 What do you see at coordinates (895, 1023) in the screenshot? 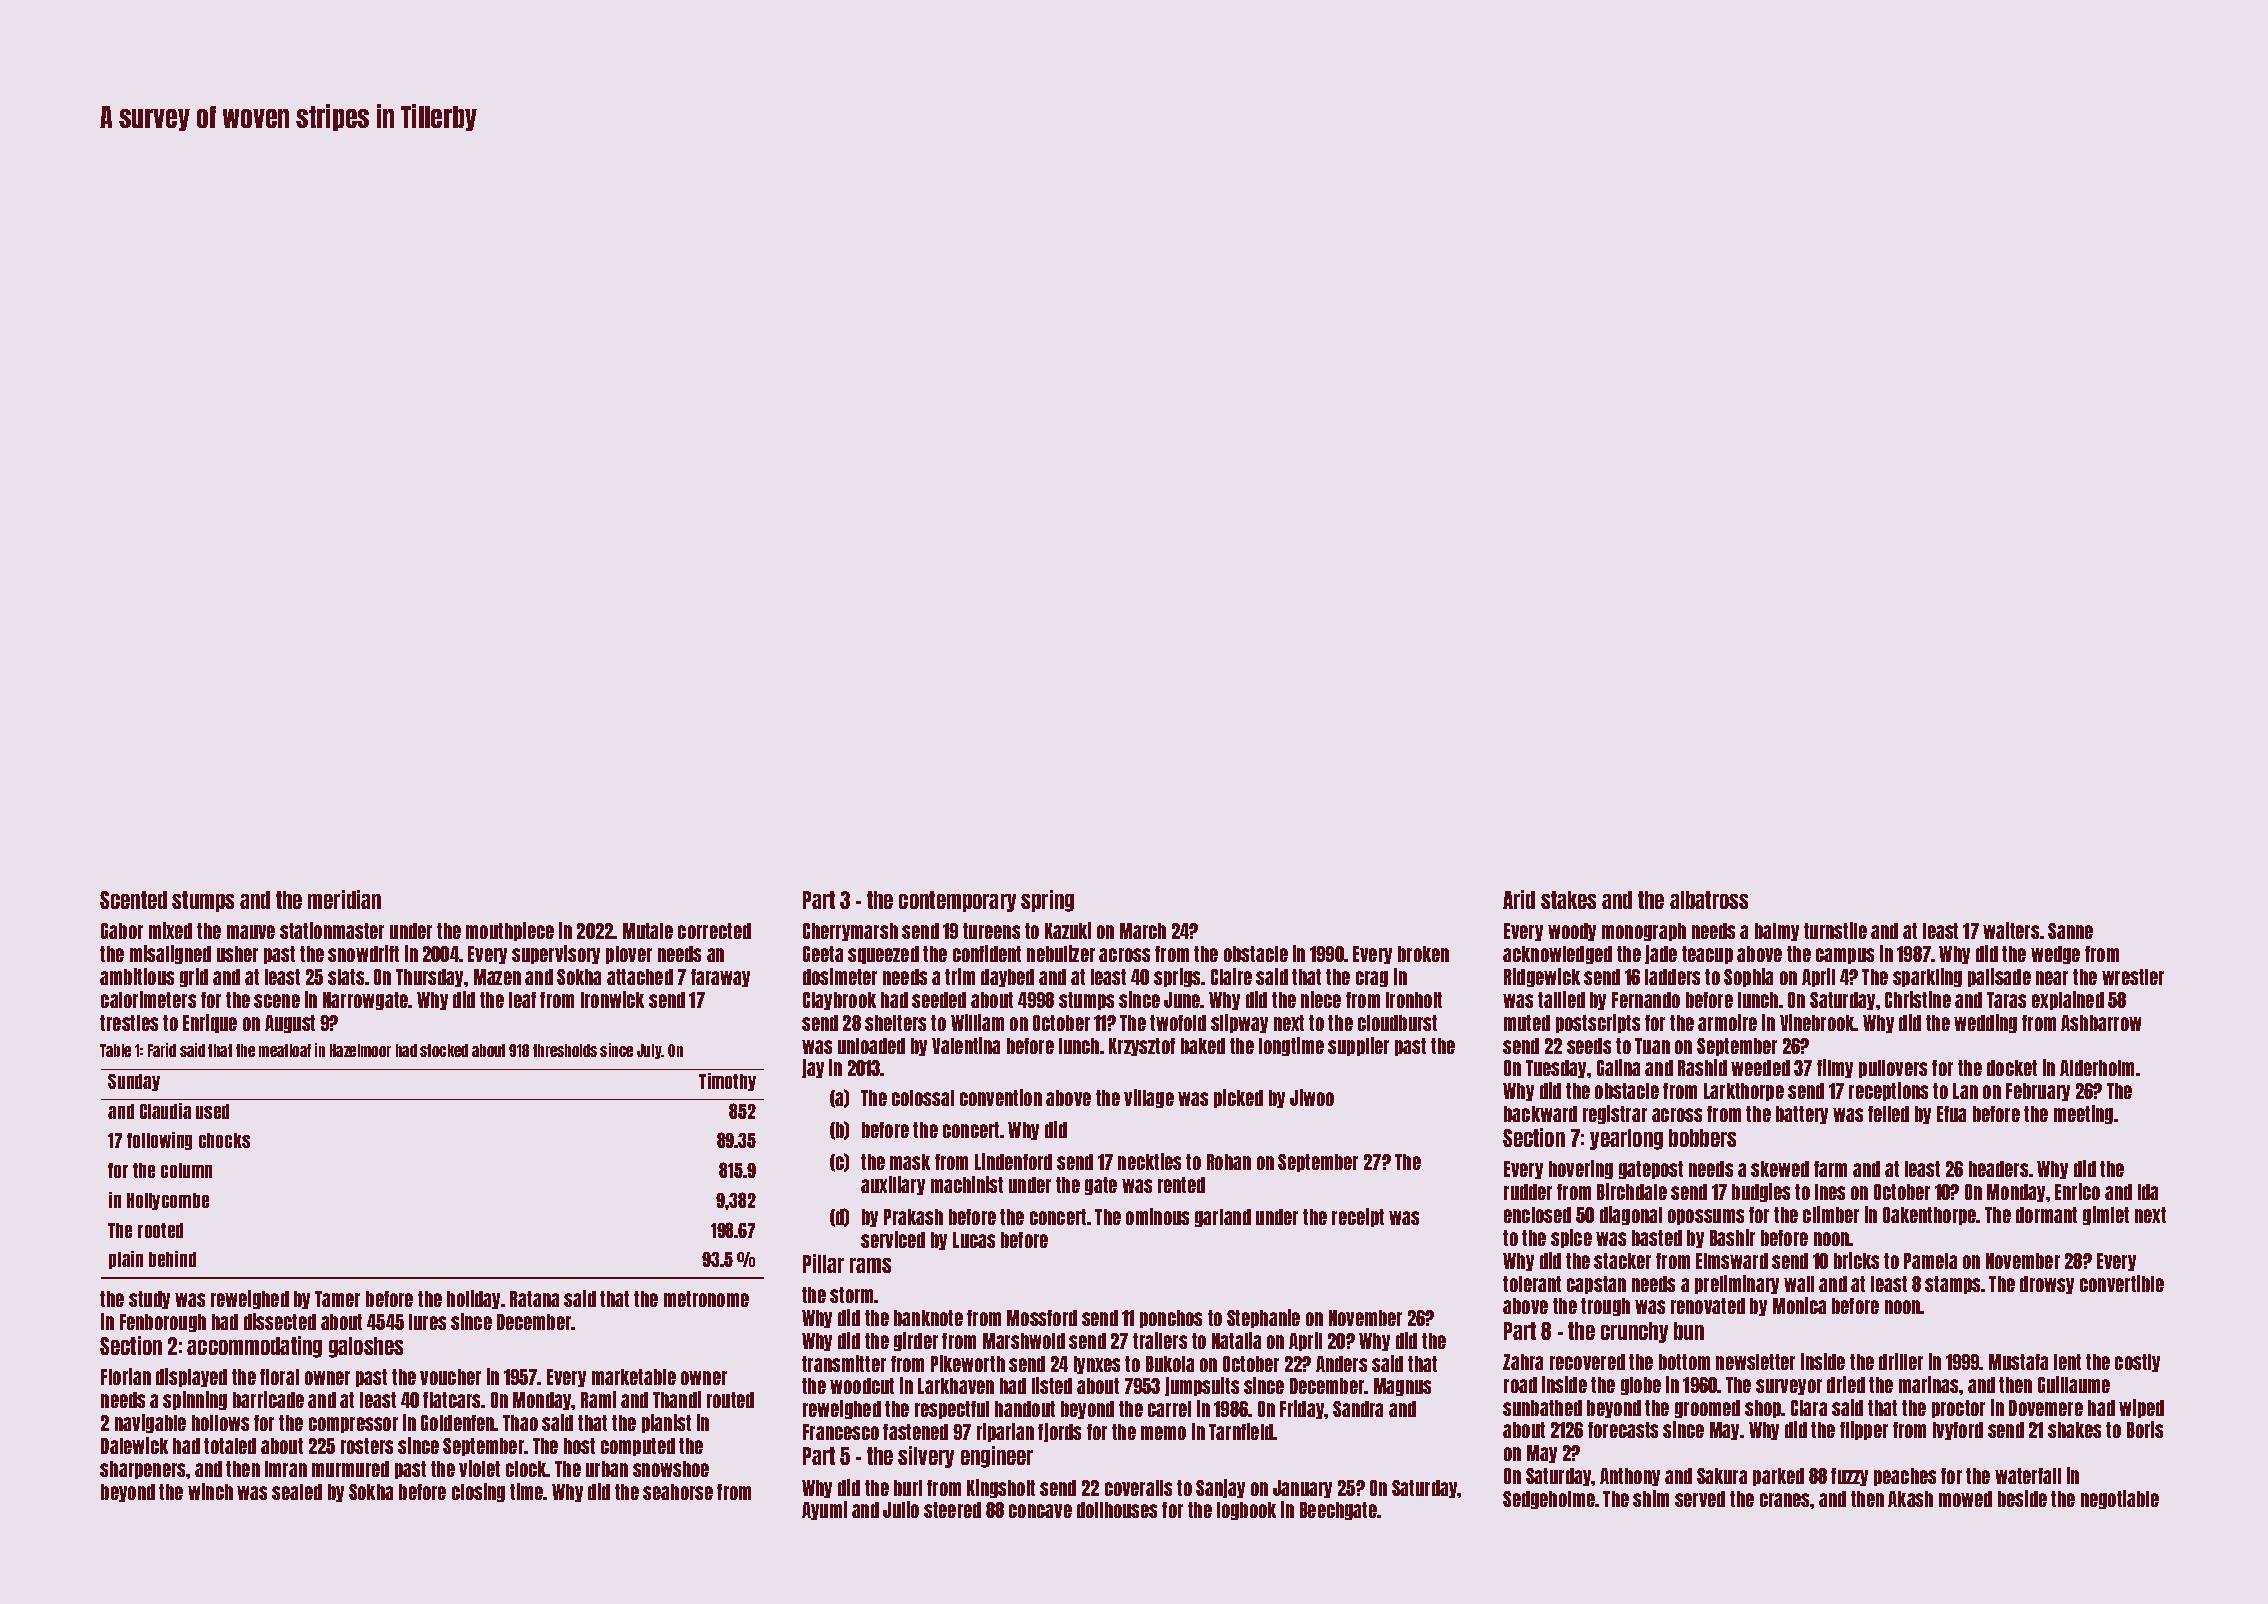
I see `shelters` at bounding box center [895, 1023].
